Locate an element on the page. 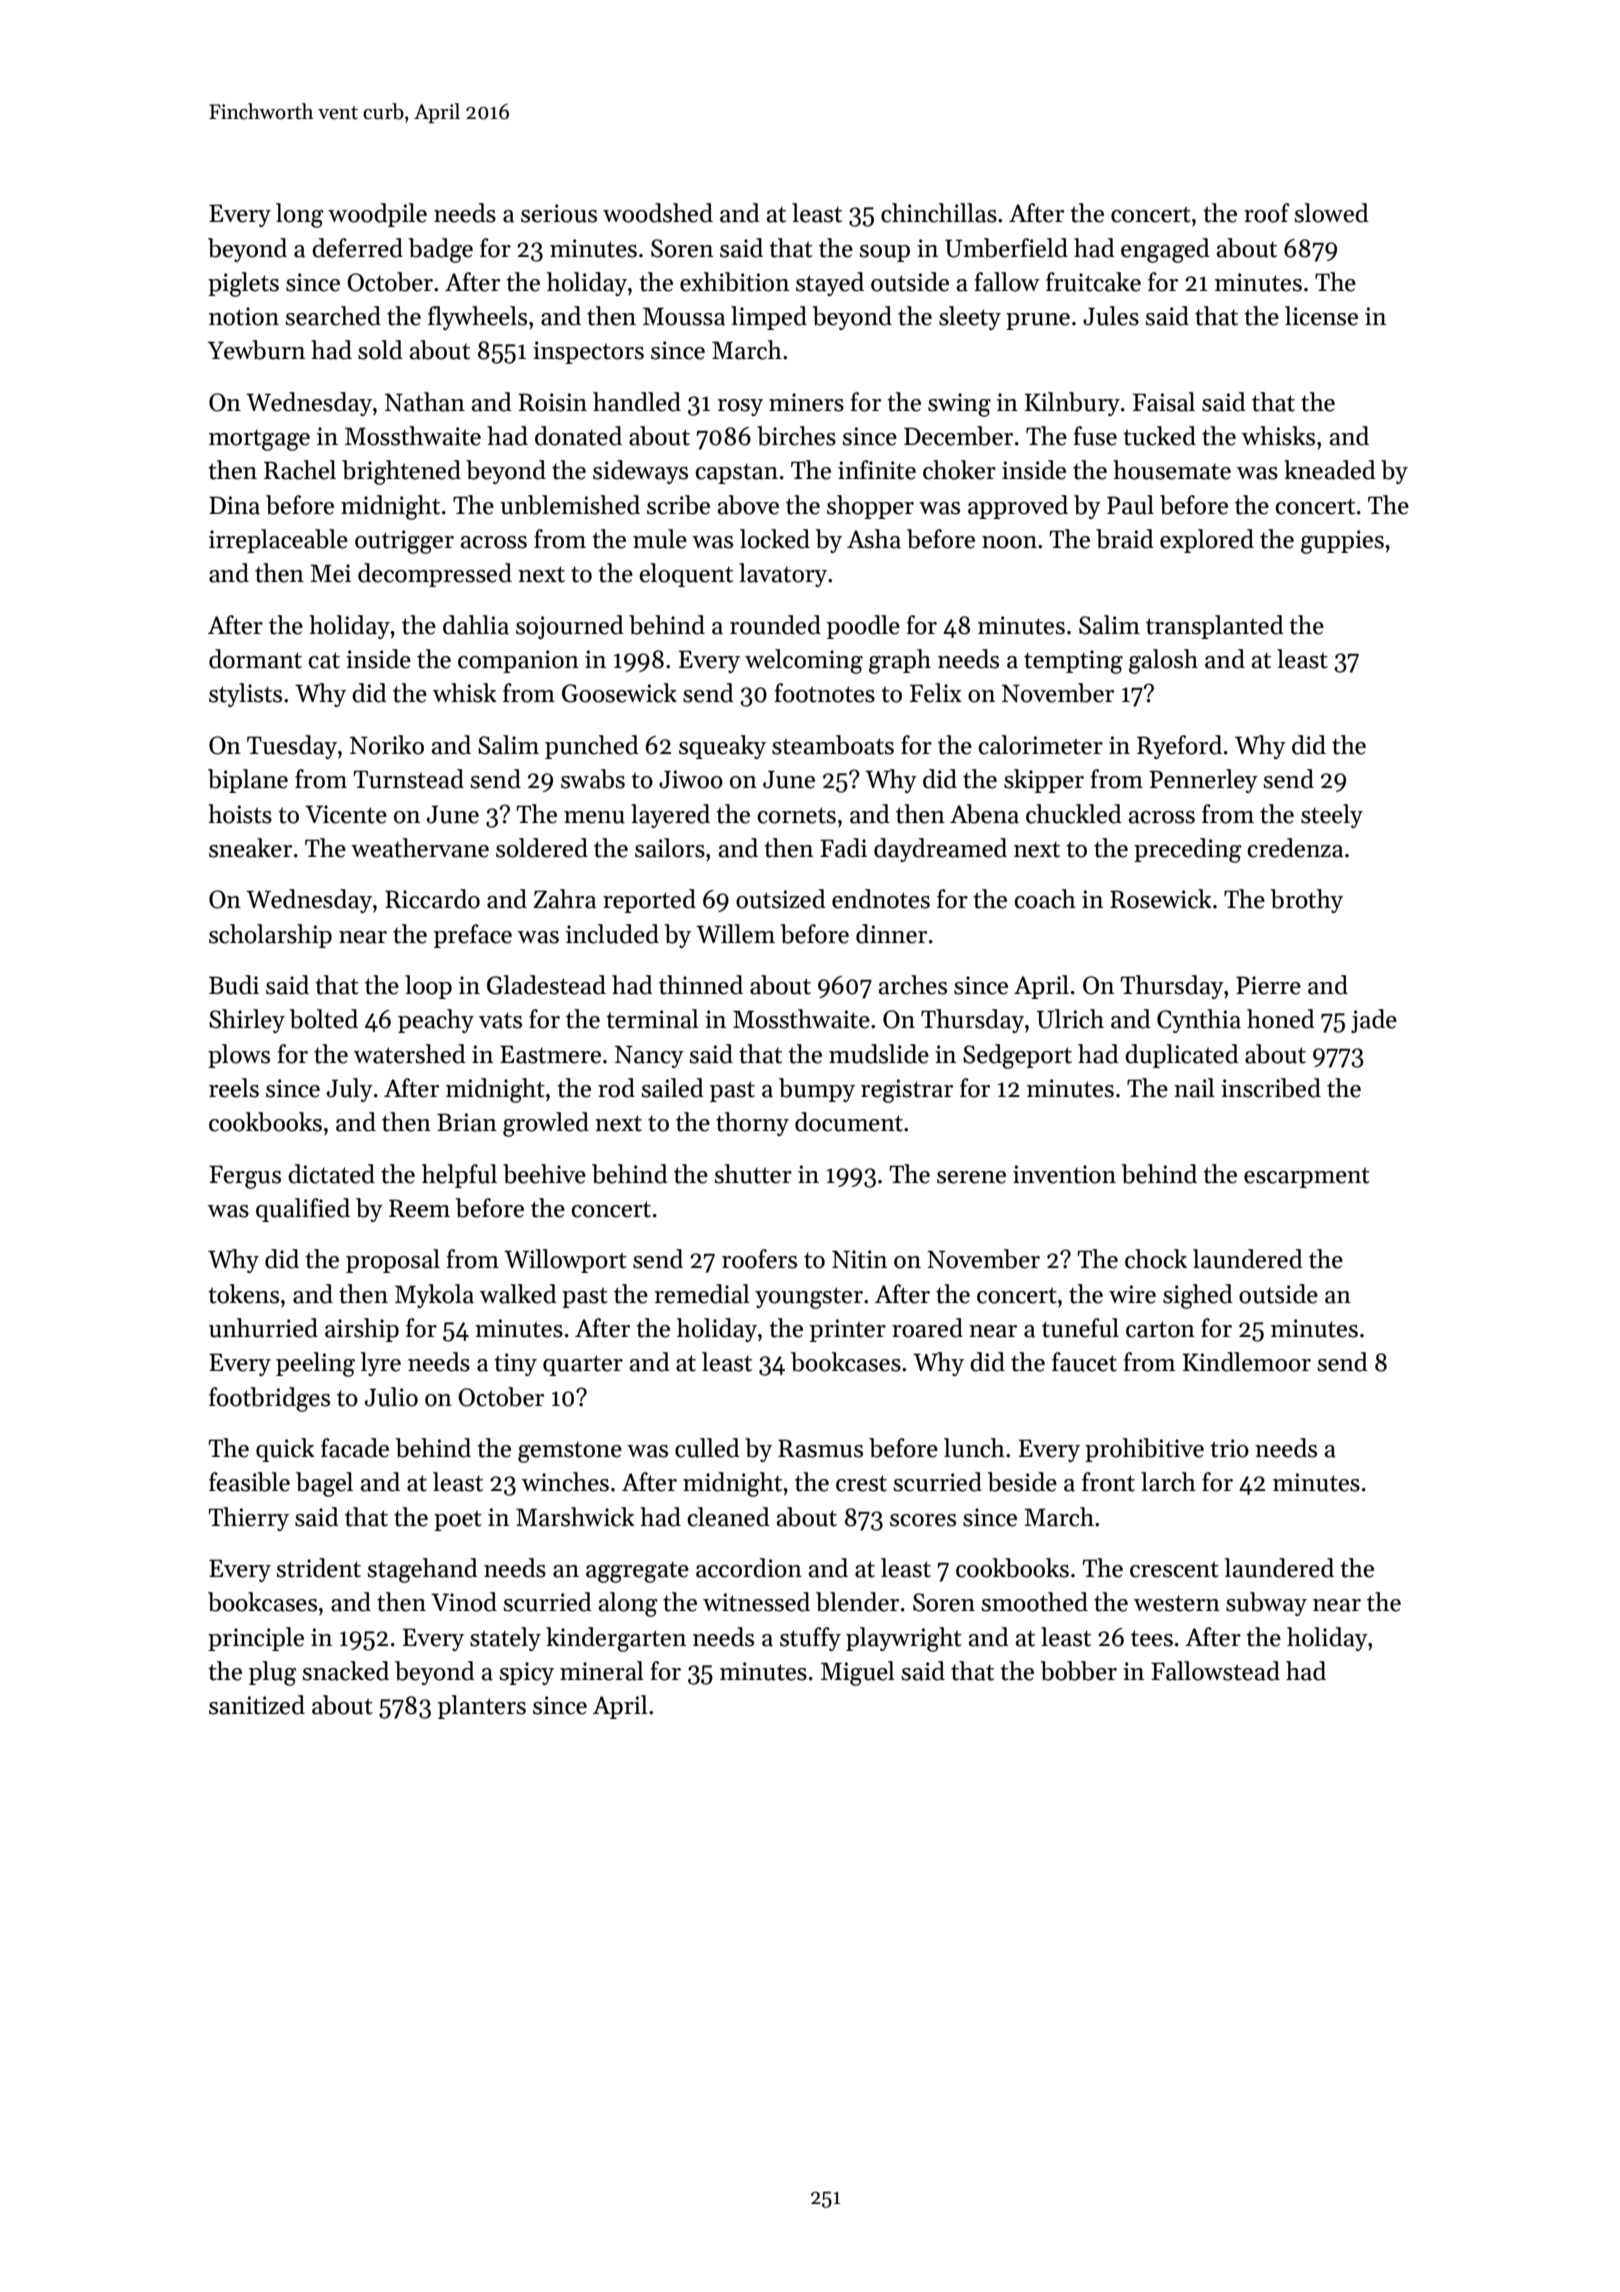 The width and height of the page is (1620, 2292). stagehand is located at coordinates (422, 1570).
